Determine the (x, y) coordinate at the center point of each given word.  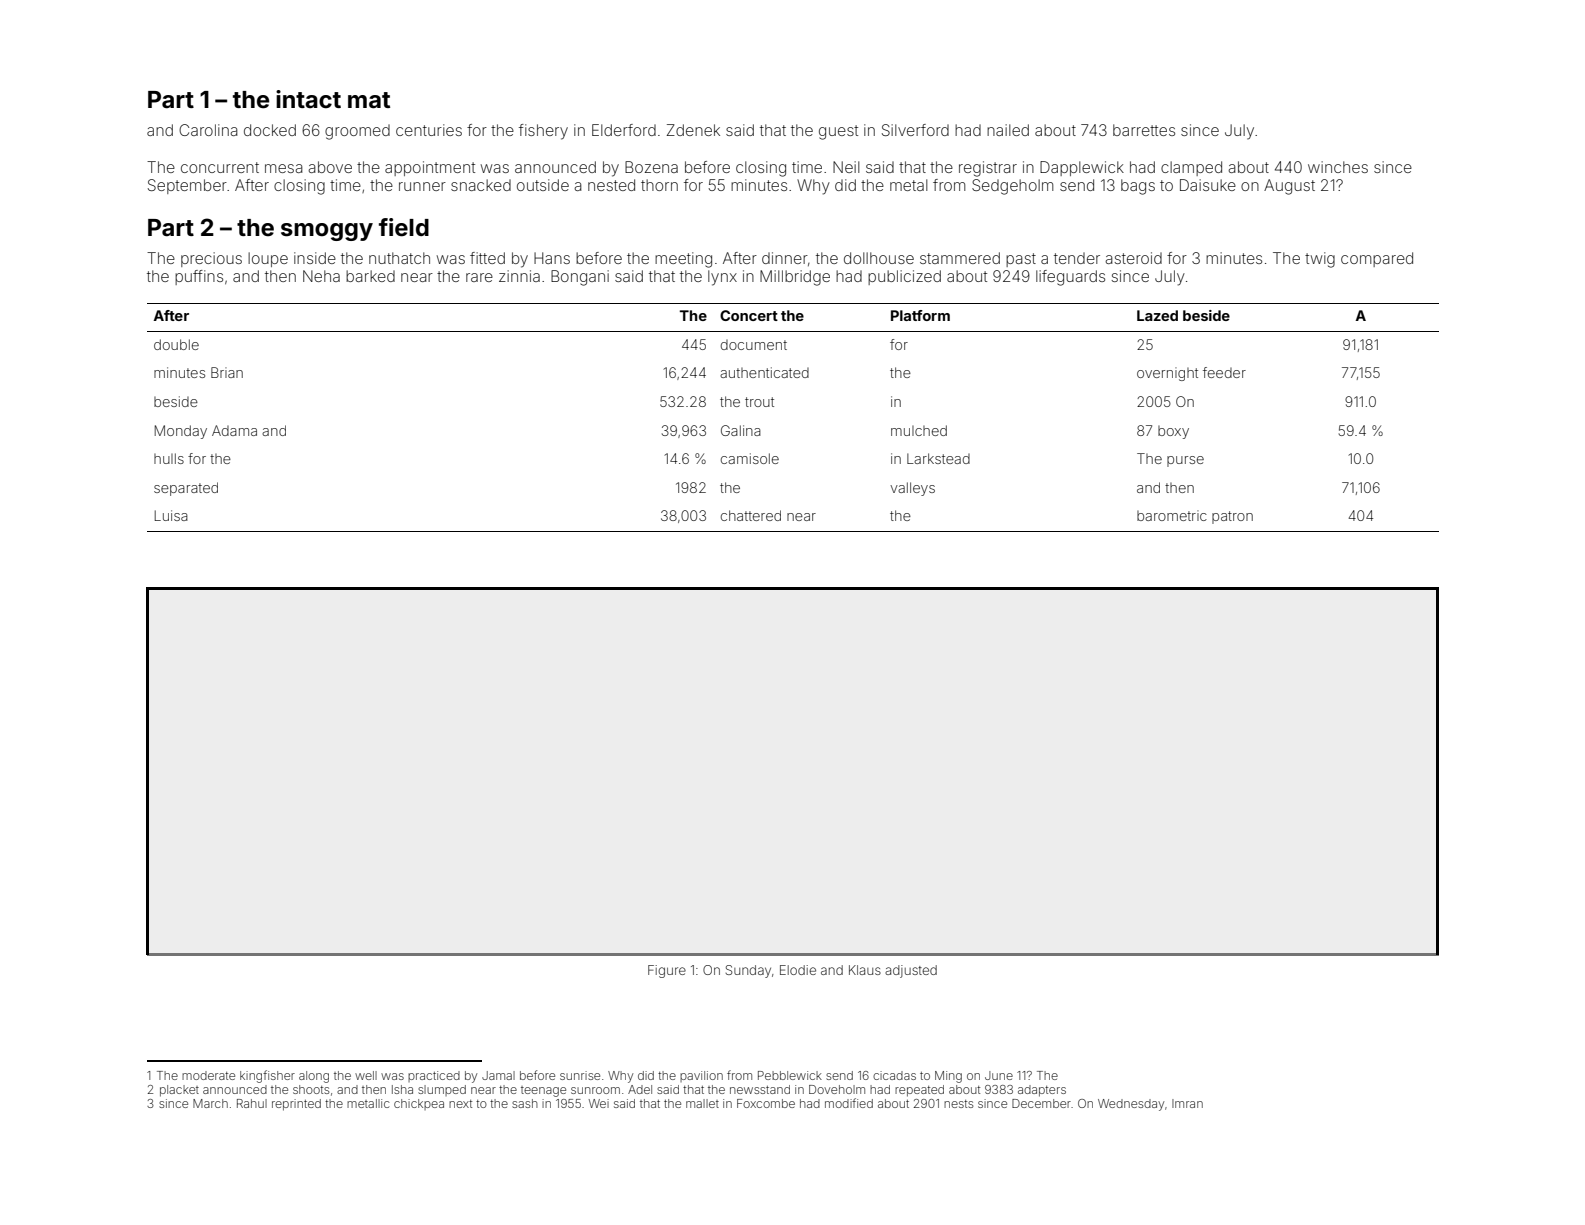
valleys (912, 489)
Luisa (171, 515)
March (210, 1103)
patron (1232, 517)
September (187, 186)
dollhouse (879, 258)
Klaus (865, 970)
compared (1377, 259)
